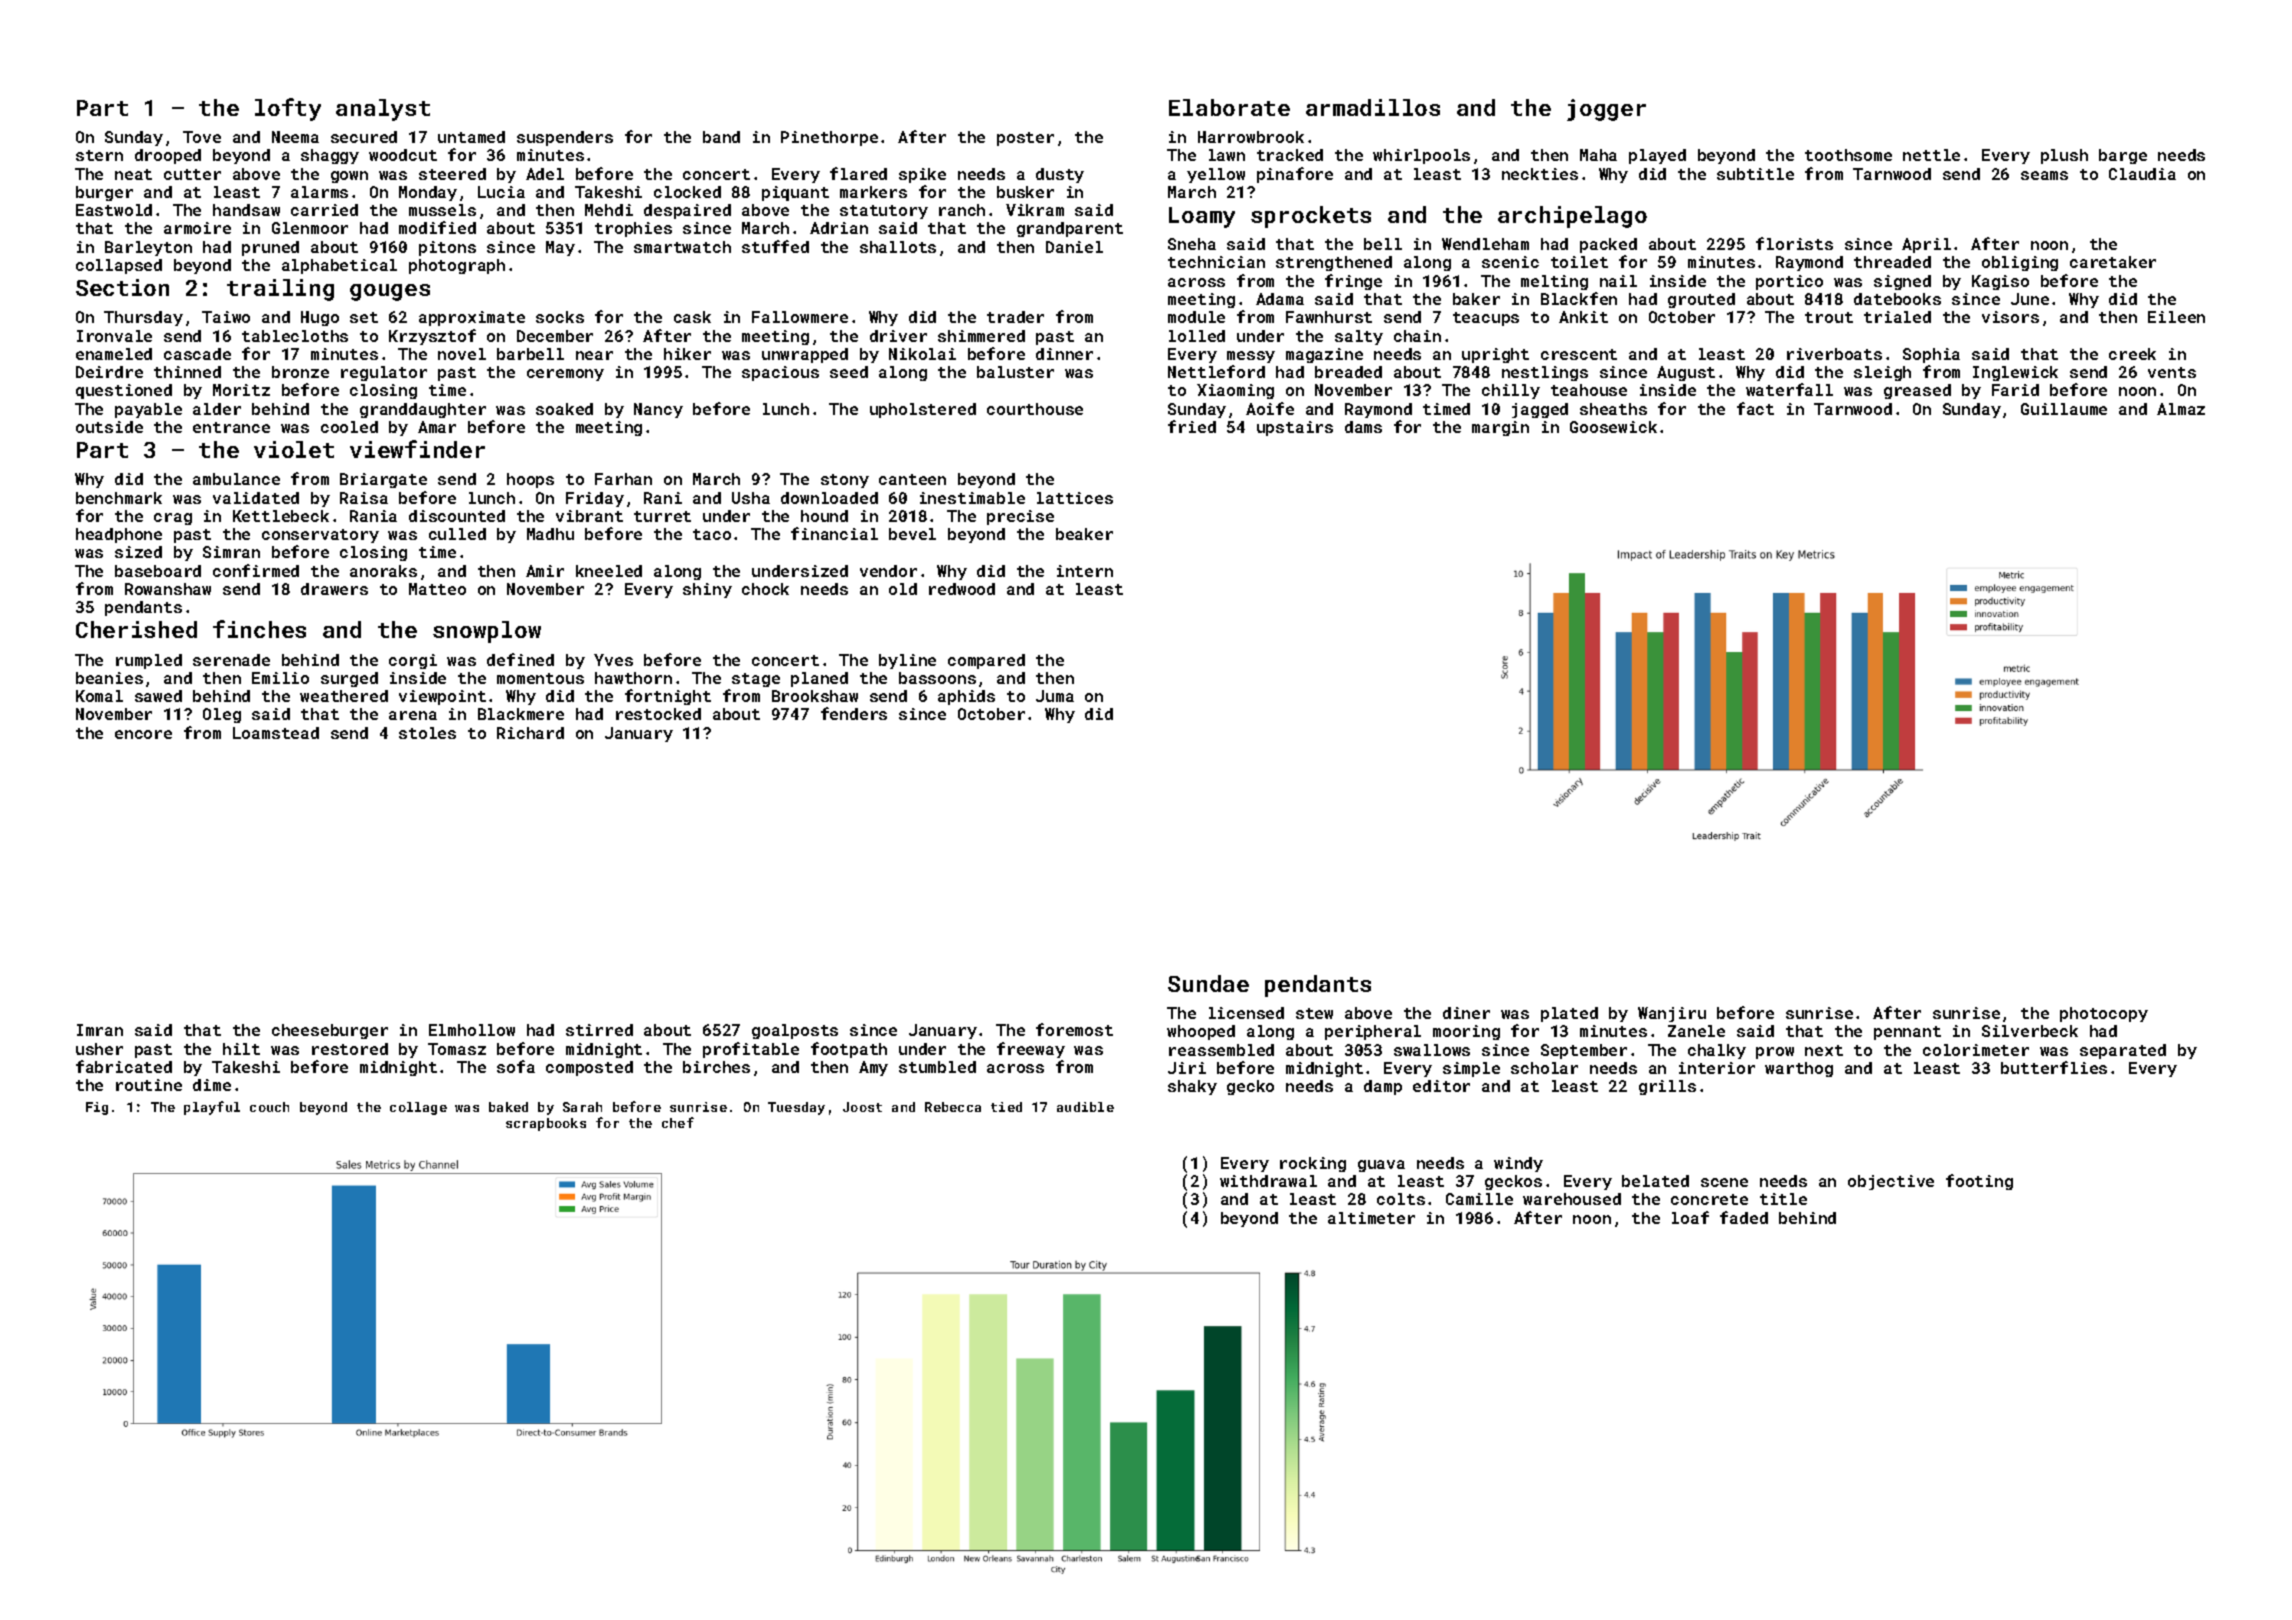 The image size is (2292, 1620). Describe the element at coordinates (288, 109) in the screenshot. I see `lofty` at that location.
